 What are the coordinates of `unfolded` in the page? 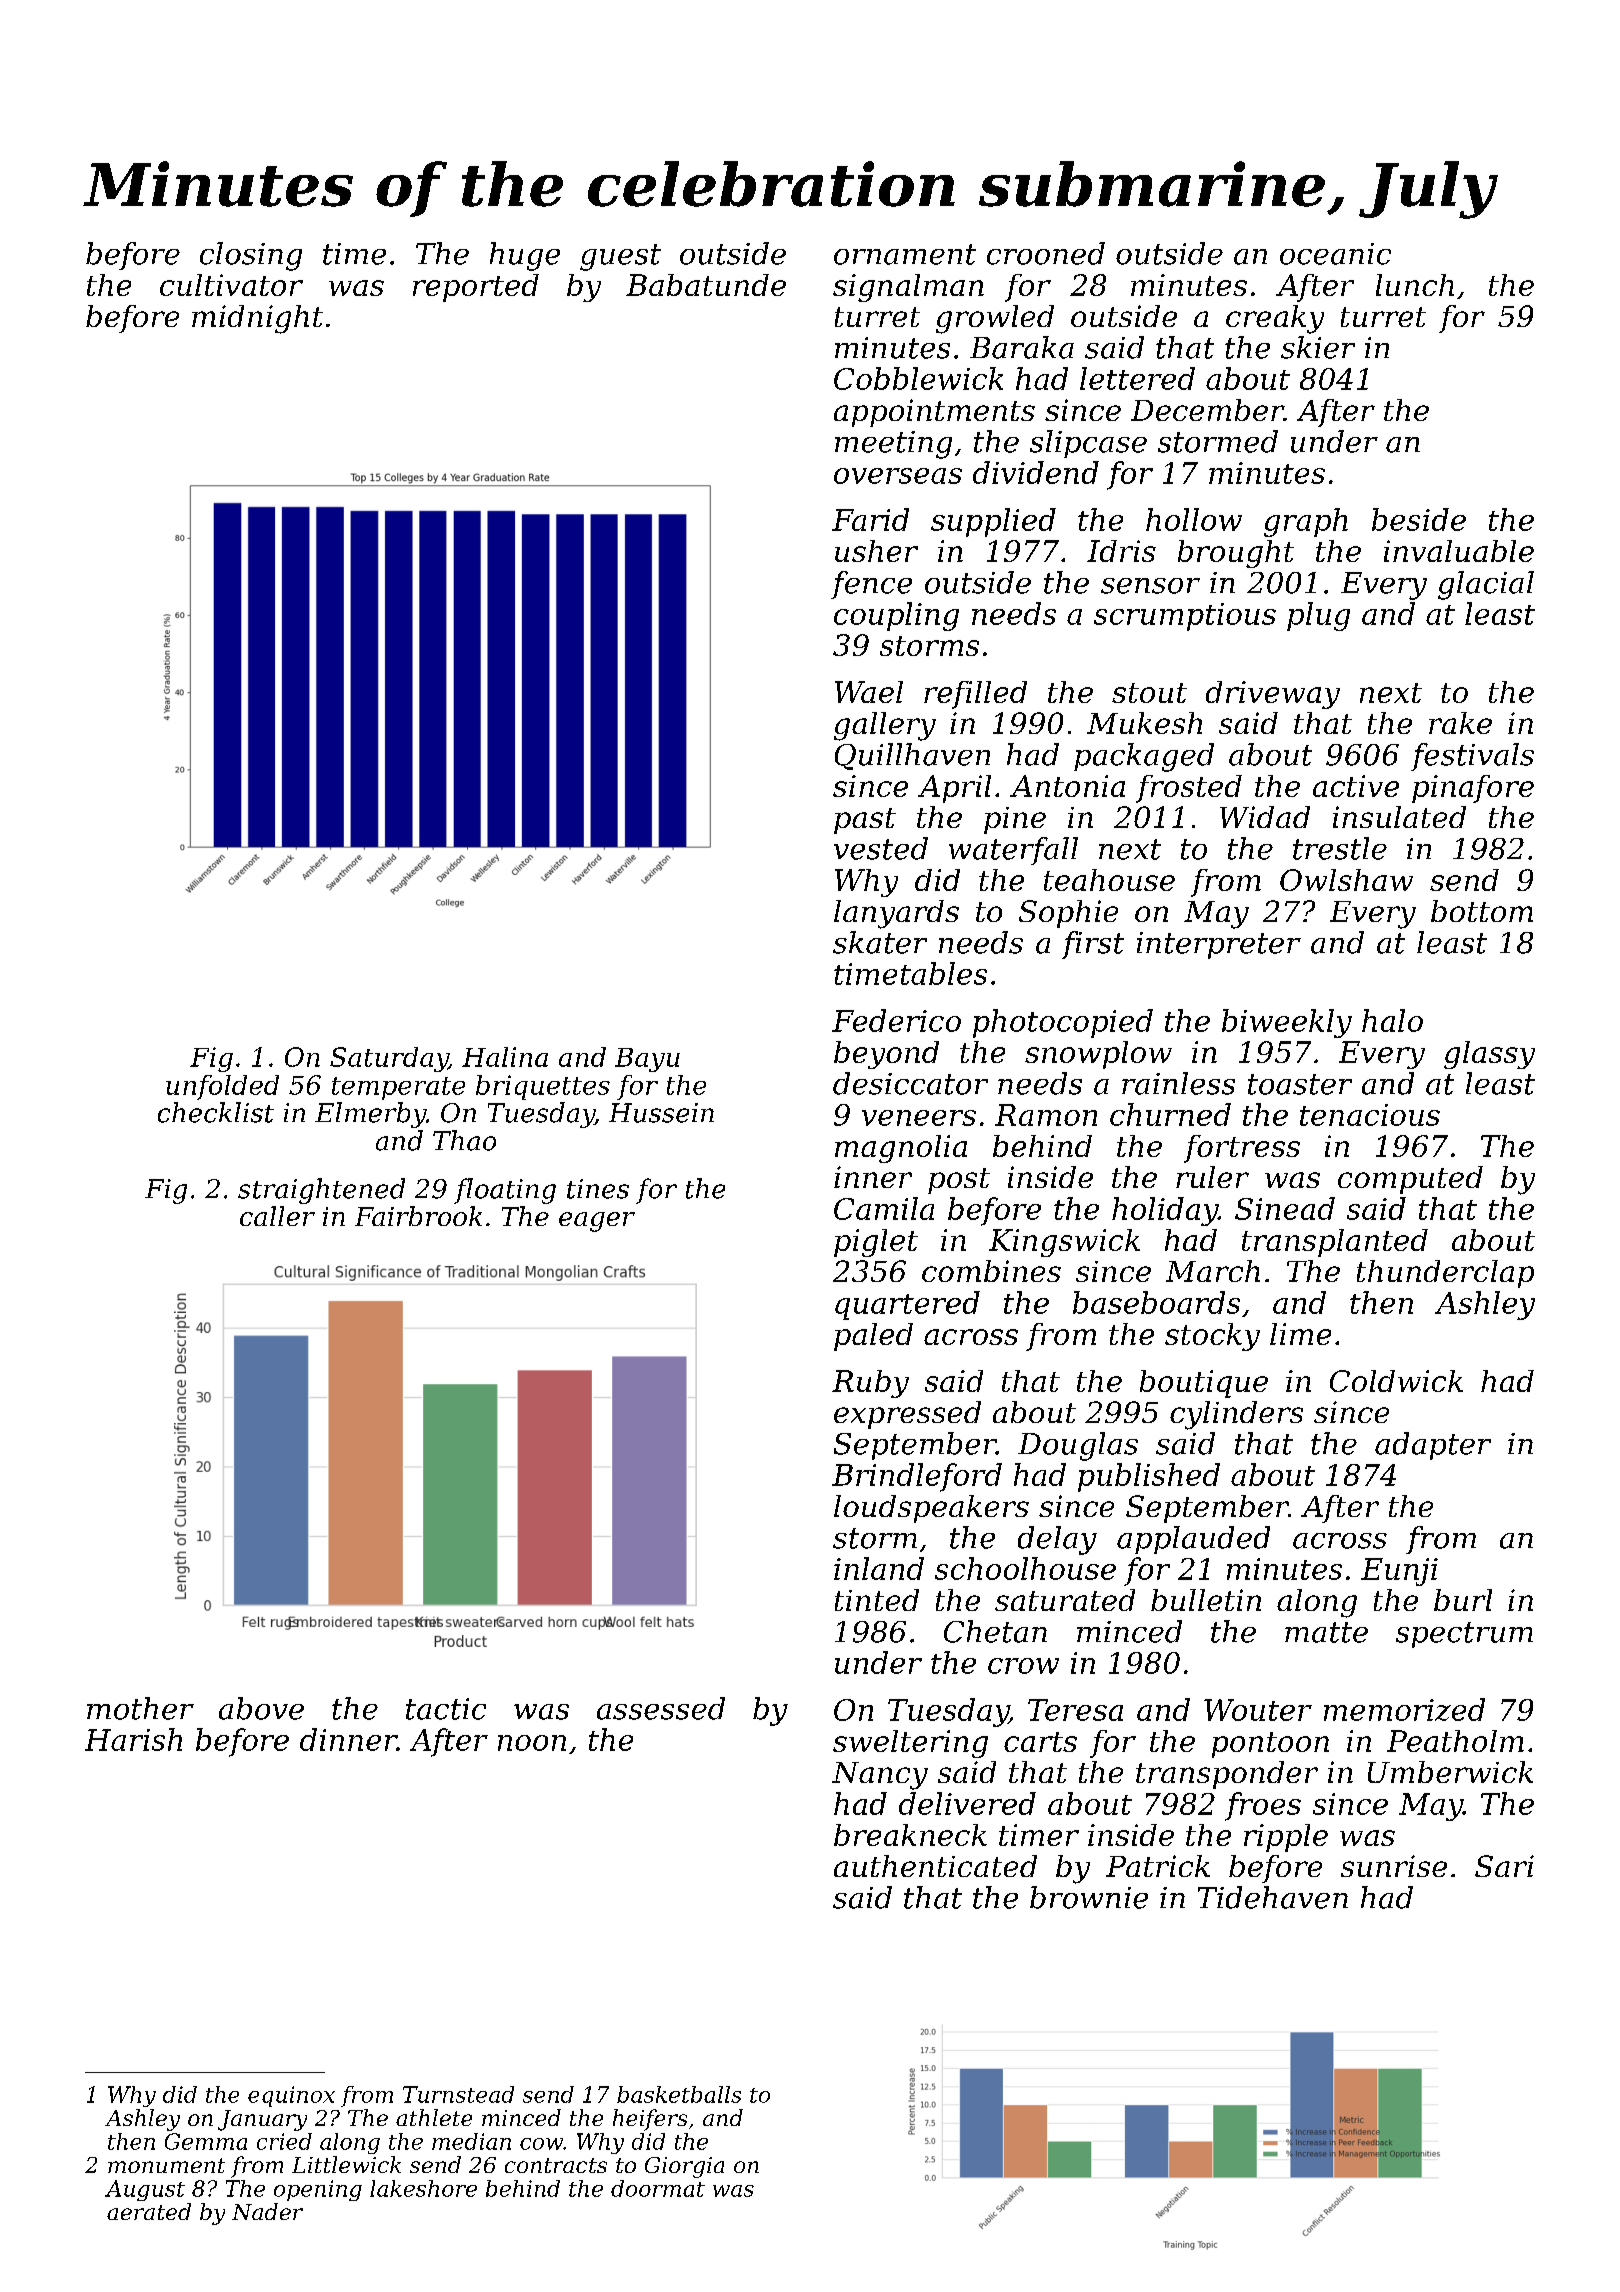 It's located at (222, 1087).
